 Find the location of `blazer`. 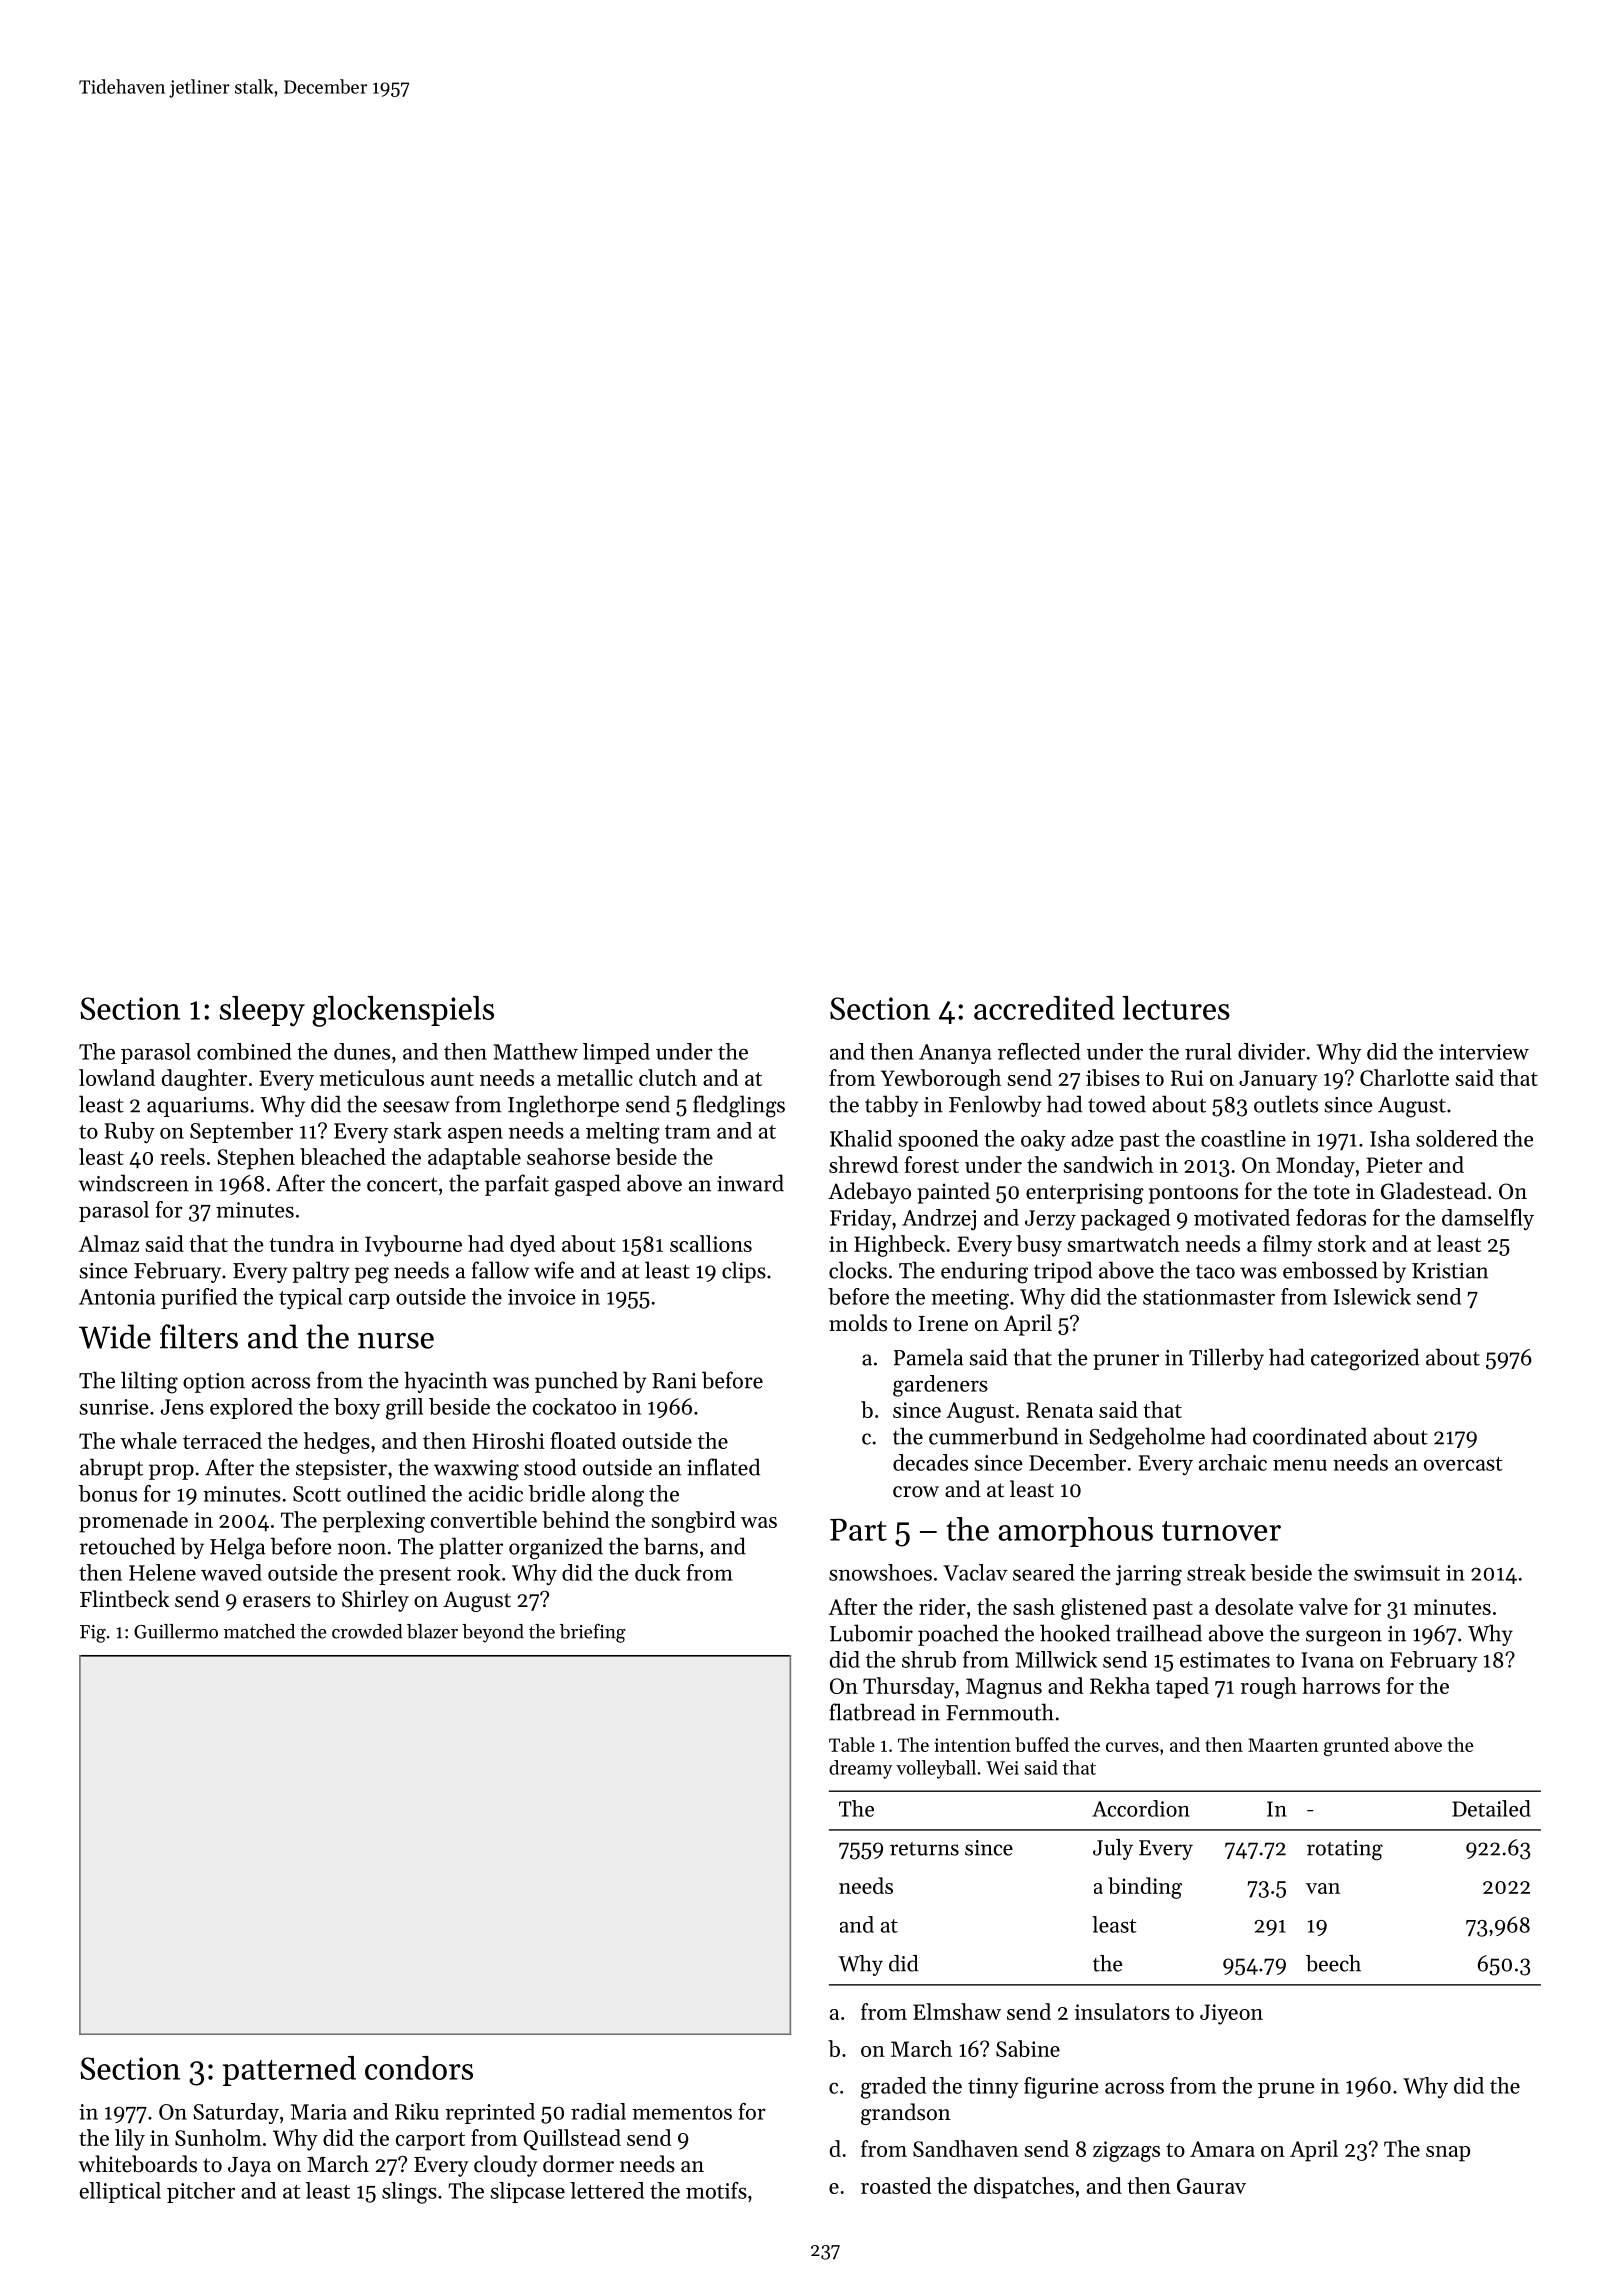

blazer is located at coordinates (432, 1631).
